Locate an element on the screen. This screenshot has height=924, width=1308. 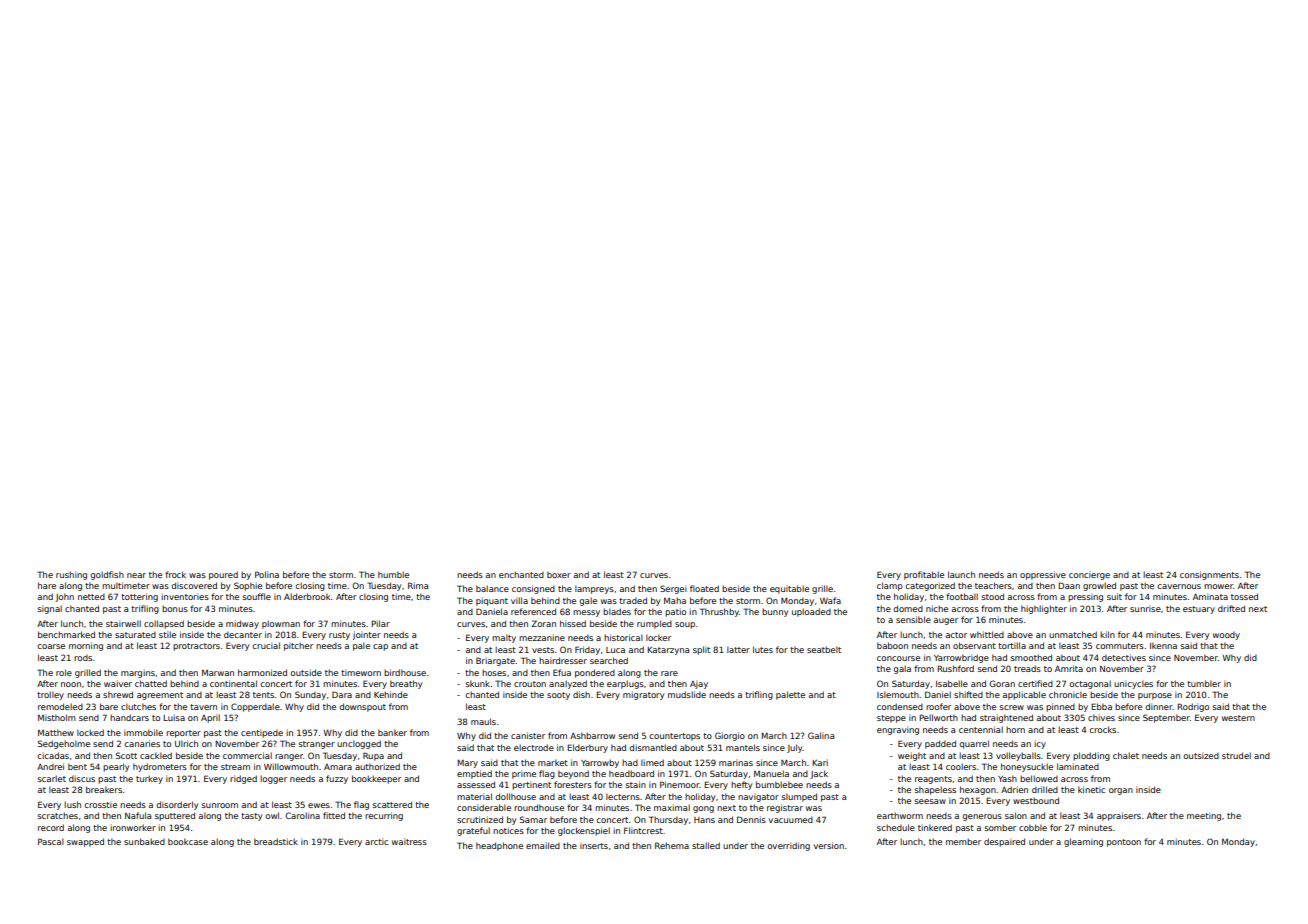
Alderbrook is located at coordinates (307, 596).
